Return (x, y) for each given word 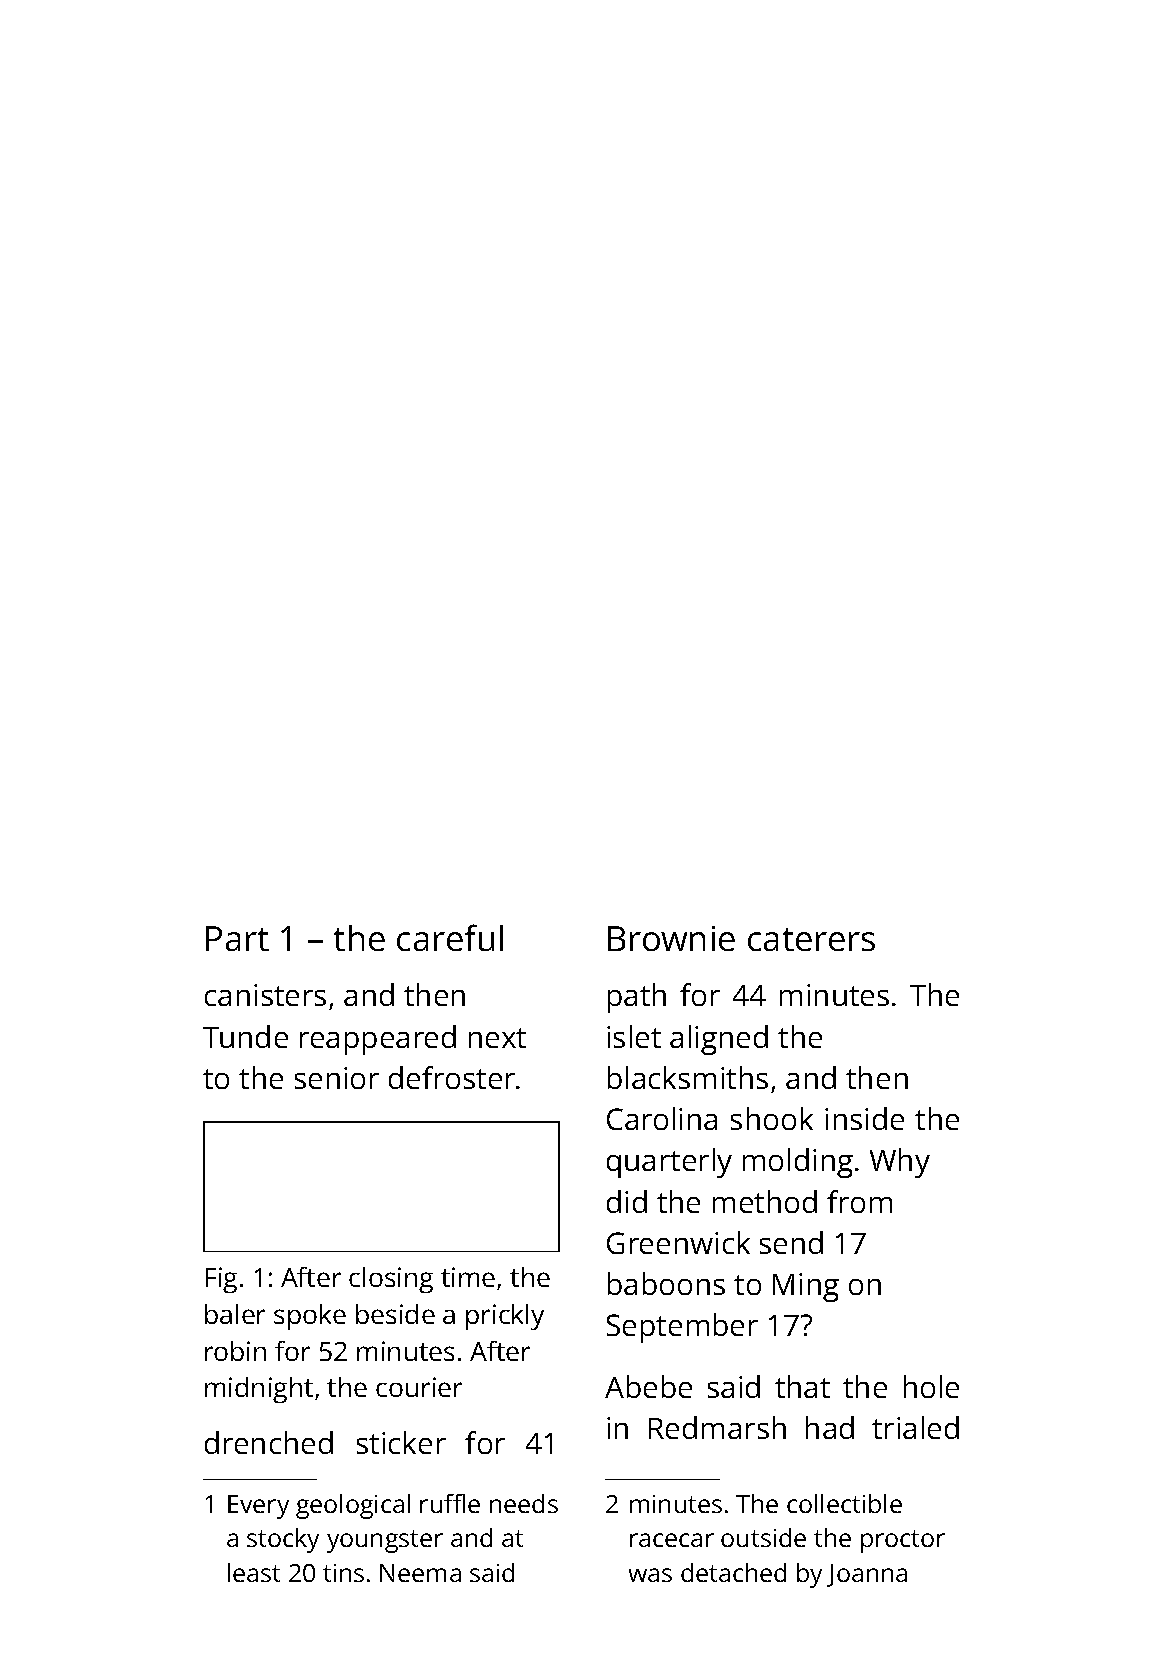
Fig (221, 1280)
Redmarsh (717, 1427)
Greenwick (678, 1242)
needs (524, 1503)
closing (391, 1280)
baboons (666, 1283)
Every (258, 1507)
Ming (806, 1287)
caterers (811, 939)
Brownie (671, 938)
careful (450, 937)
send (791, 1242)
